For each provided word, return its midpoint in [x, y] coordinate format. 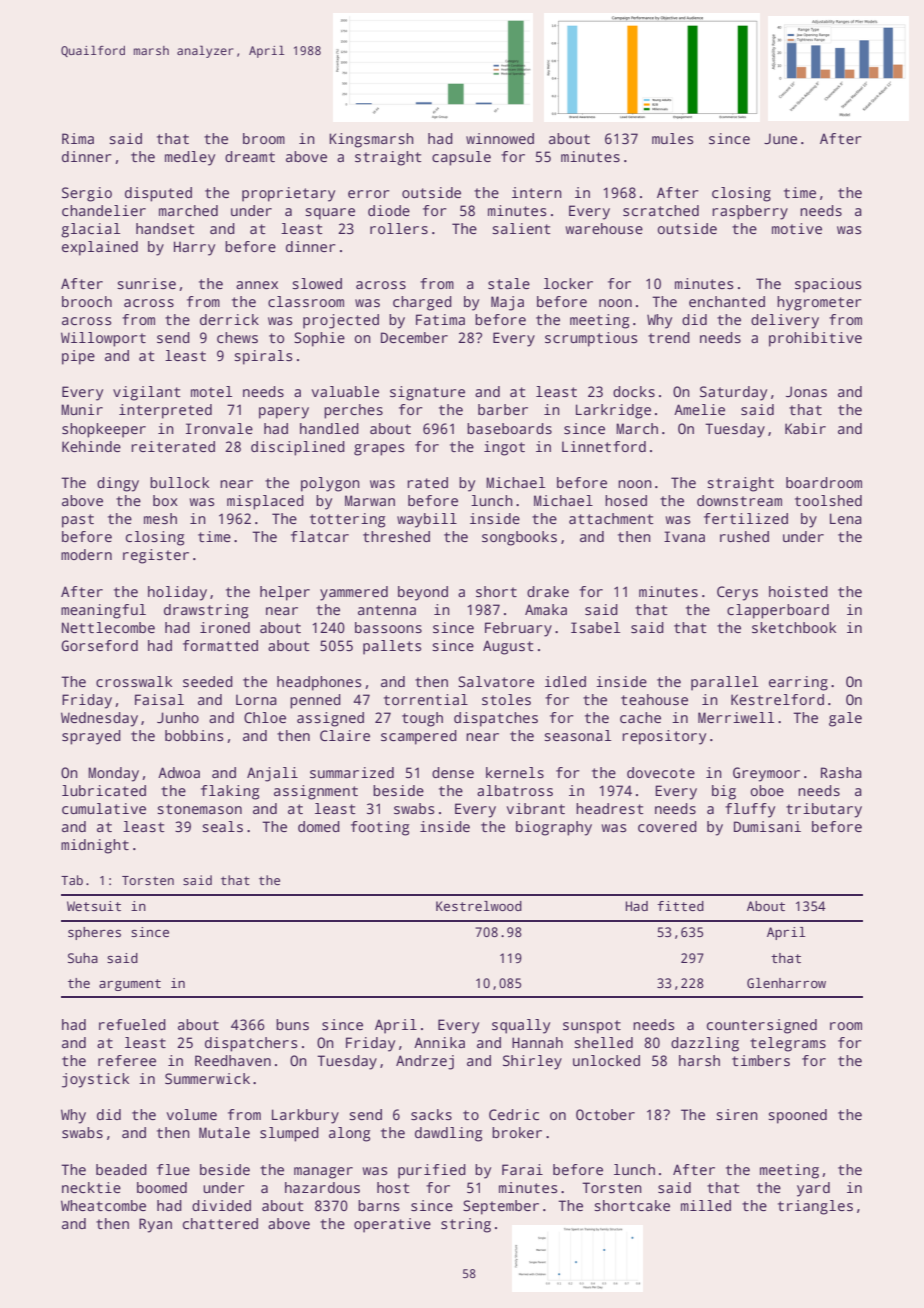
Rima [78, 138]
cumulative [104, 808]
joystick [95, 1080]
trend [669, 337]
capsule [461, 158]
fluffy [750, 810]
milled [706, 1205]
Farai [522, 1169]
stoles [506, 699]
